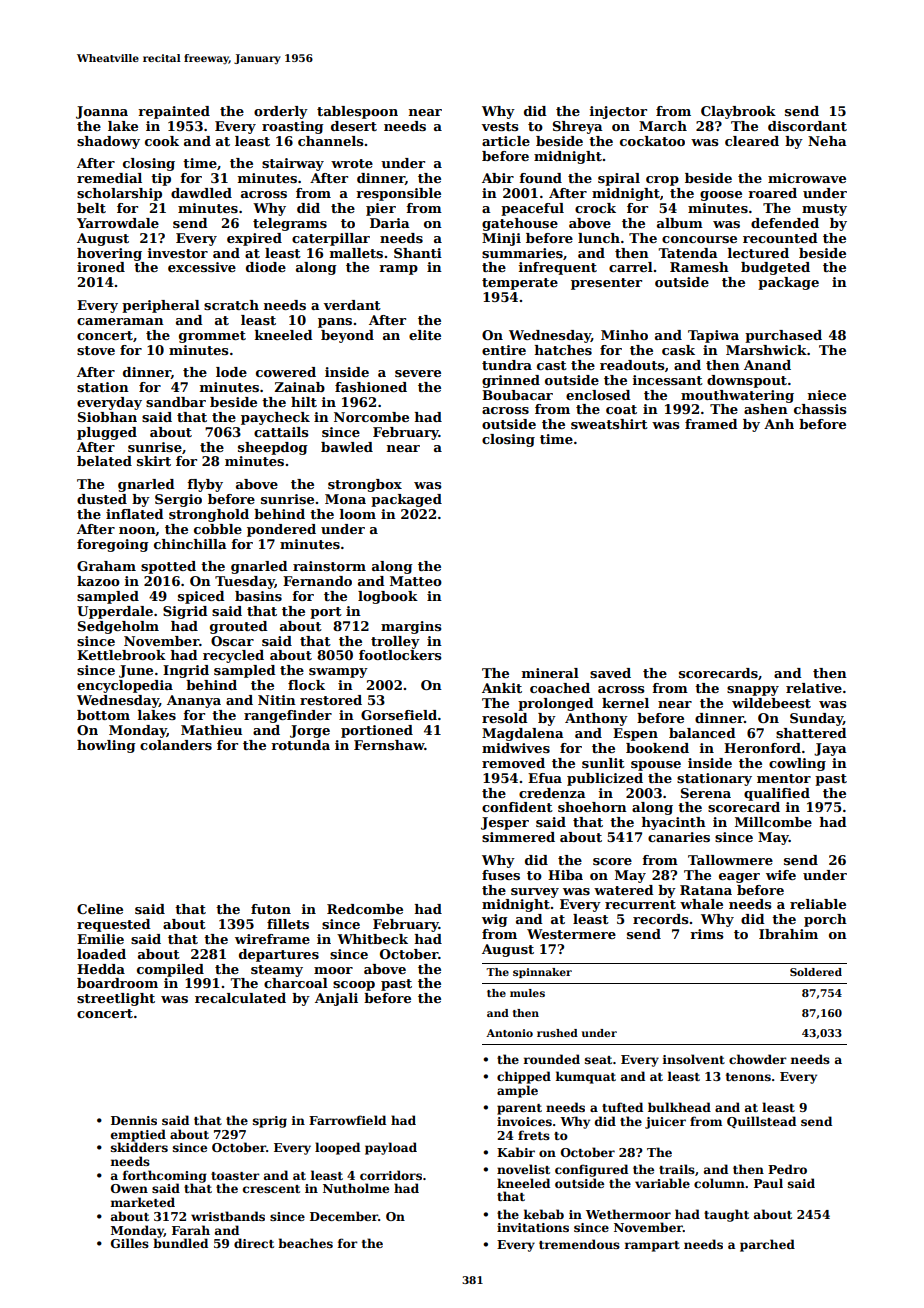  I want to click on Anh, so click(779, 424).
